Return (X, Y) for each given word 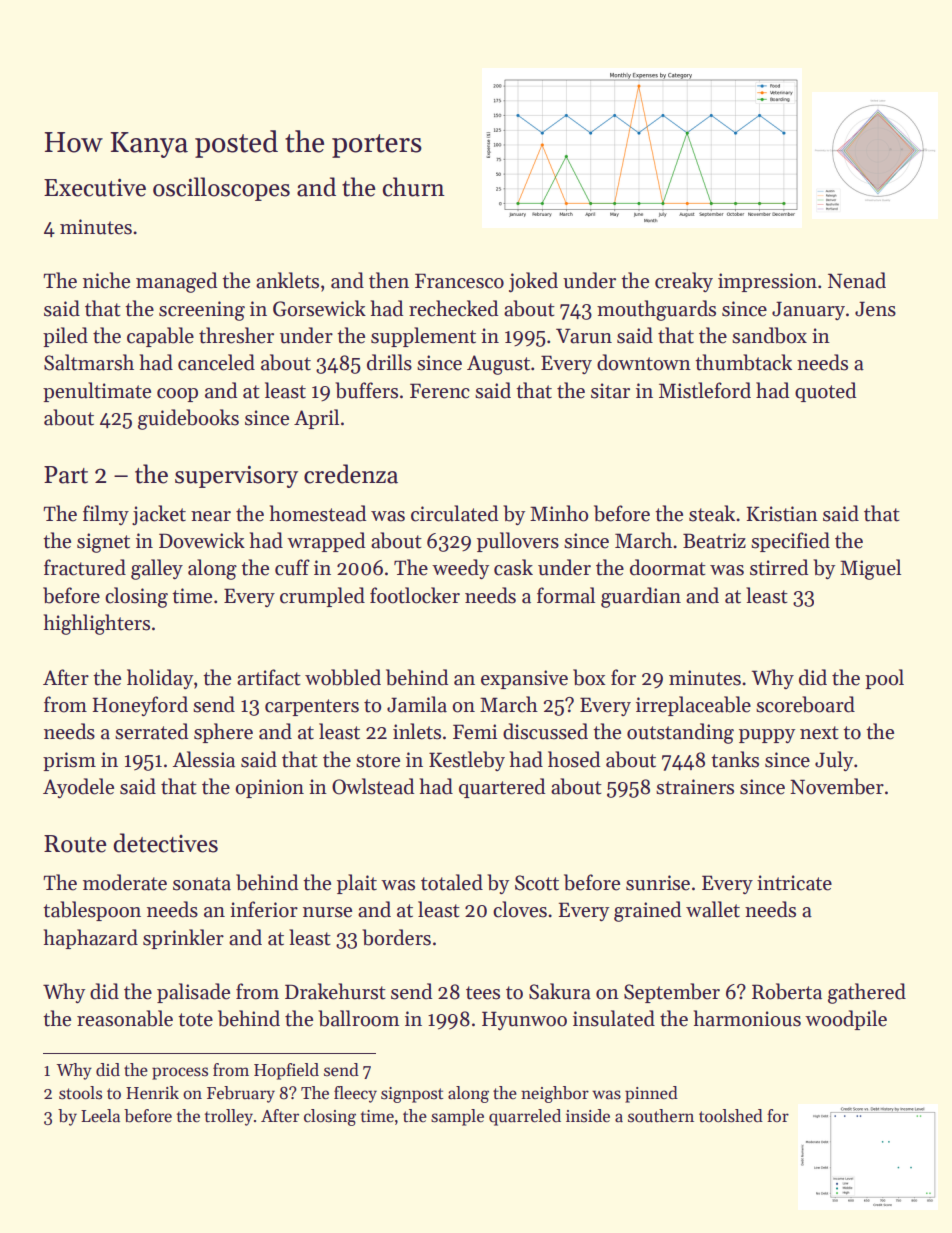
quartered (502, 788)
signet (103, 543)
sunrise (658, 883)
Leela (100, 1116)
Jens (875, 309)
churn (414, 187)
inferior (264, 909)
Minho (559, 513)
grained (647, 911)
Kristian (782, 514)
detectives (165, 843)
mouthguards (656, 310)
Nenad (857, 280)
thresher (236, 335)
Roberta (787, 991)
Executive (95, 187)
